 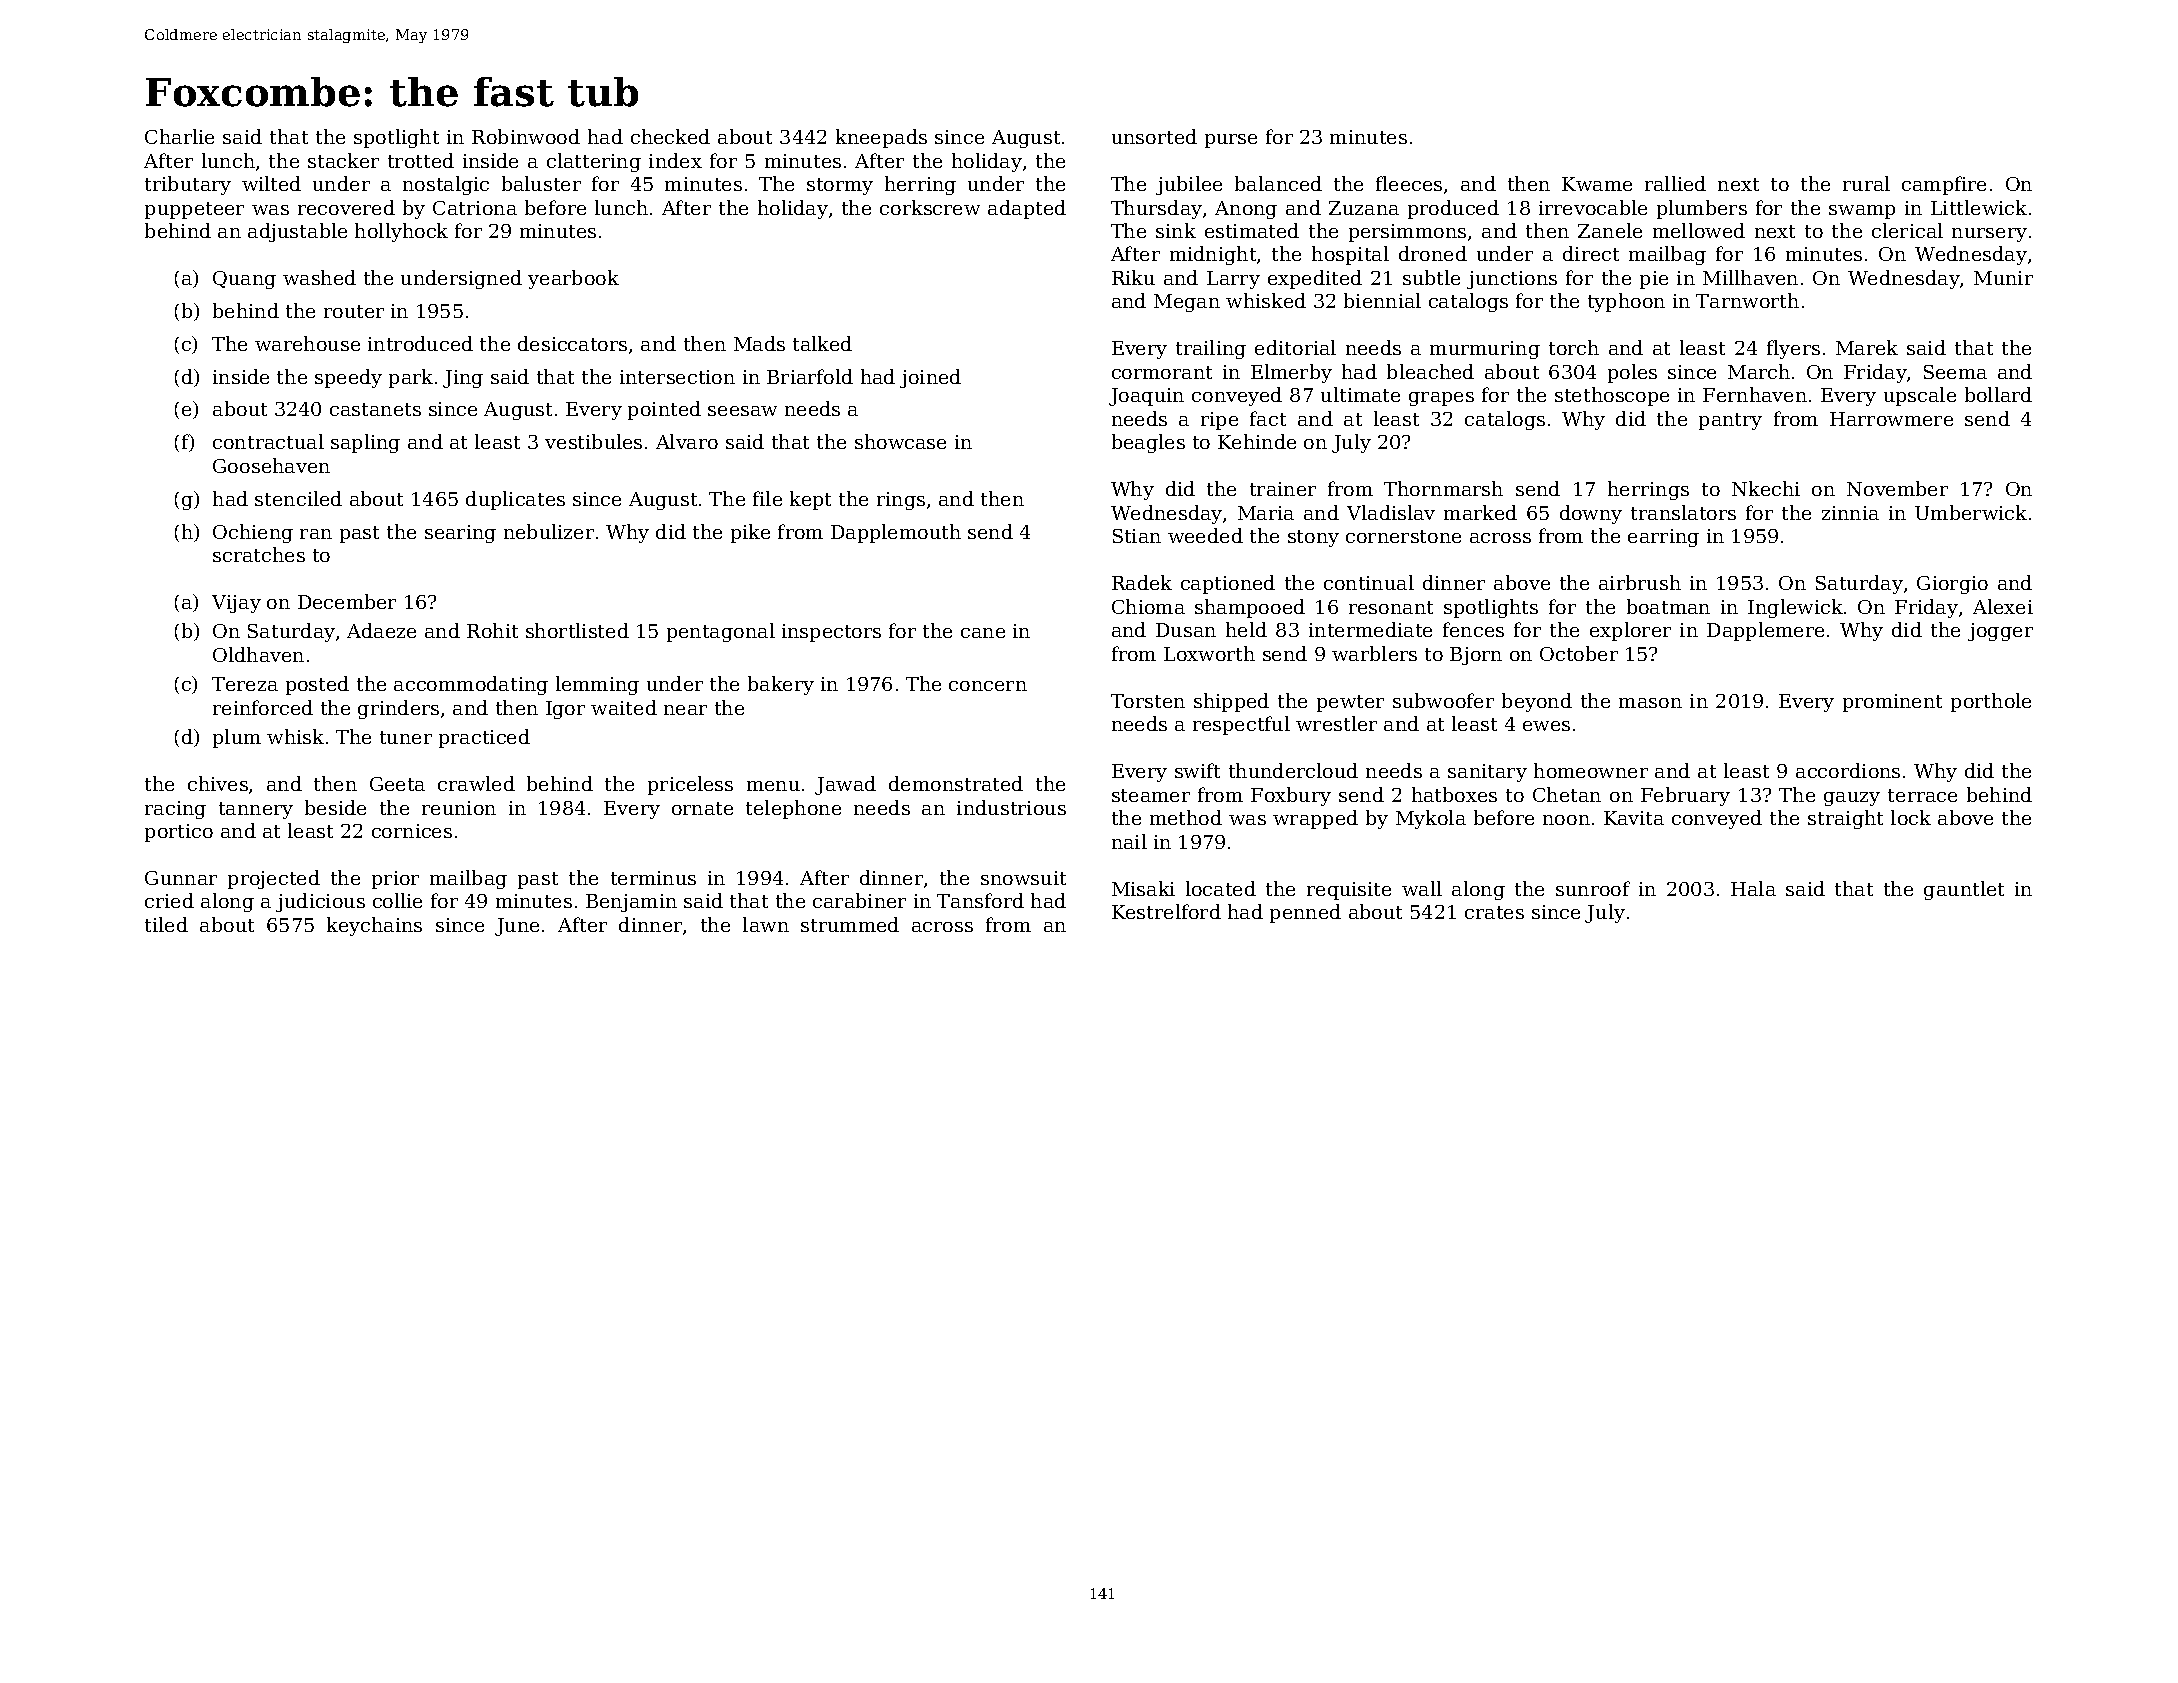 What do you see at coordinates (526, 136) in the screenshot?
I see `Robinwood` at bounding box center [526, 136].
